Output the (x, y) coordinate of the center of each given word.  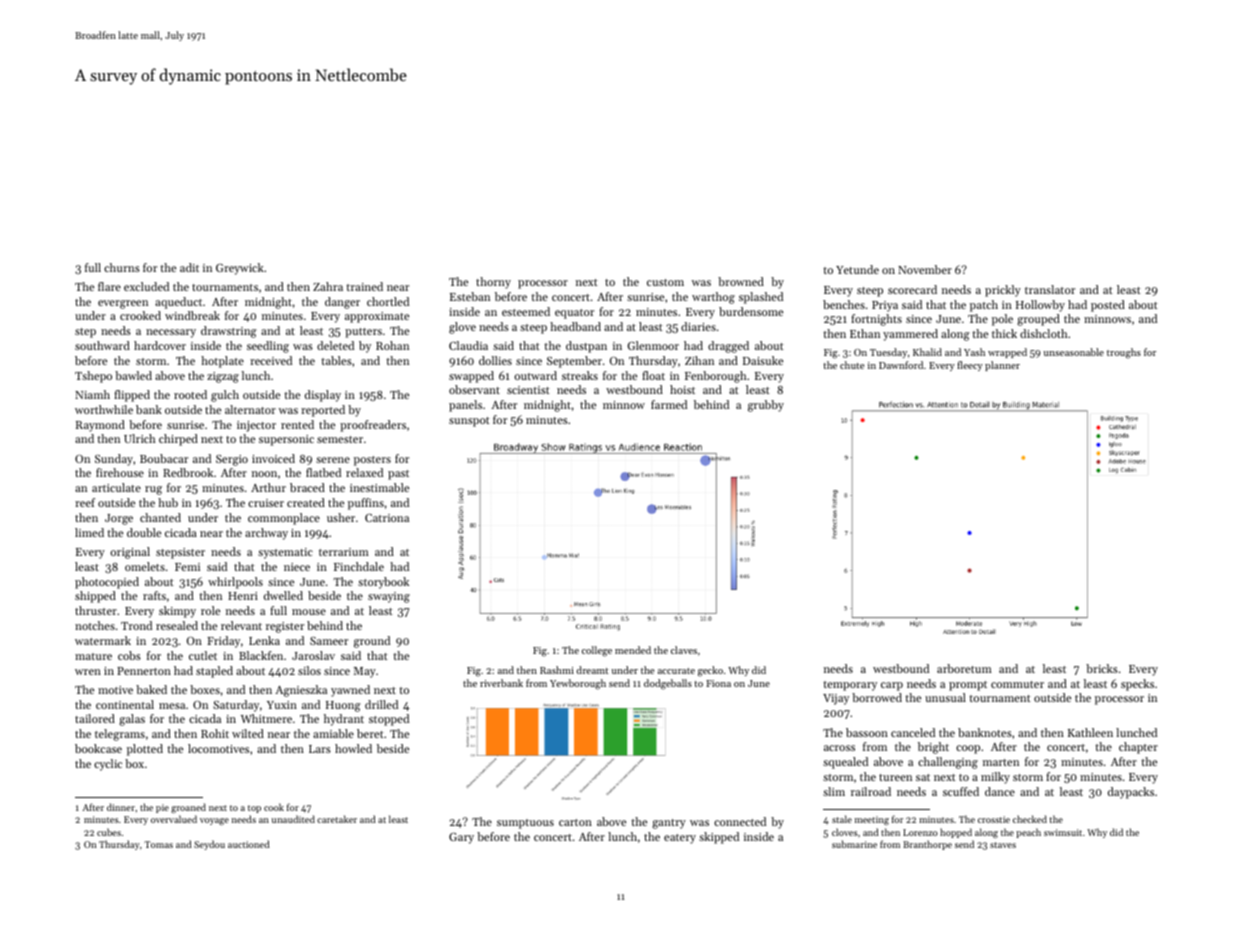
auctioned (249, 844)
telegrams (120, 735)
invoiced (273, 458)
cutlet (203, 655)
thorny (493, 283)
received (271, 360)
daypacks (1131, 793)
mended (633, 650)
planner (1002, 366)
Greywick (240, 269)
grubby (766, 406)
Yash (974, 352)
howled (353, 748)
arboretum (964, 668)
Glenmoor (653, 345)
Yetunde (857, 269)
